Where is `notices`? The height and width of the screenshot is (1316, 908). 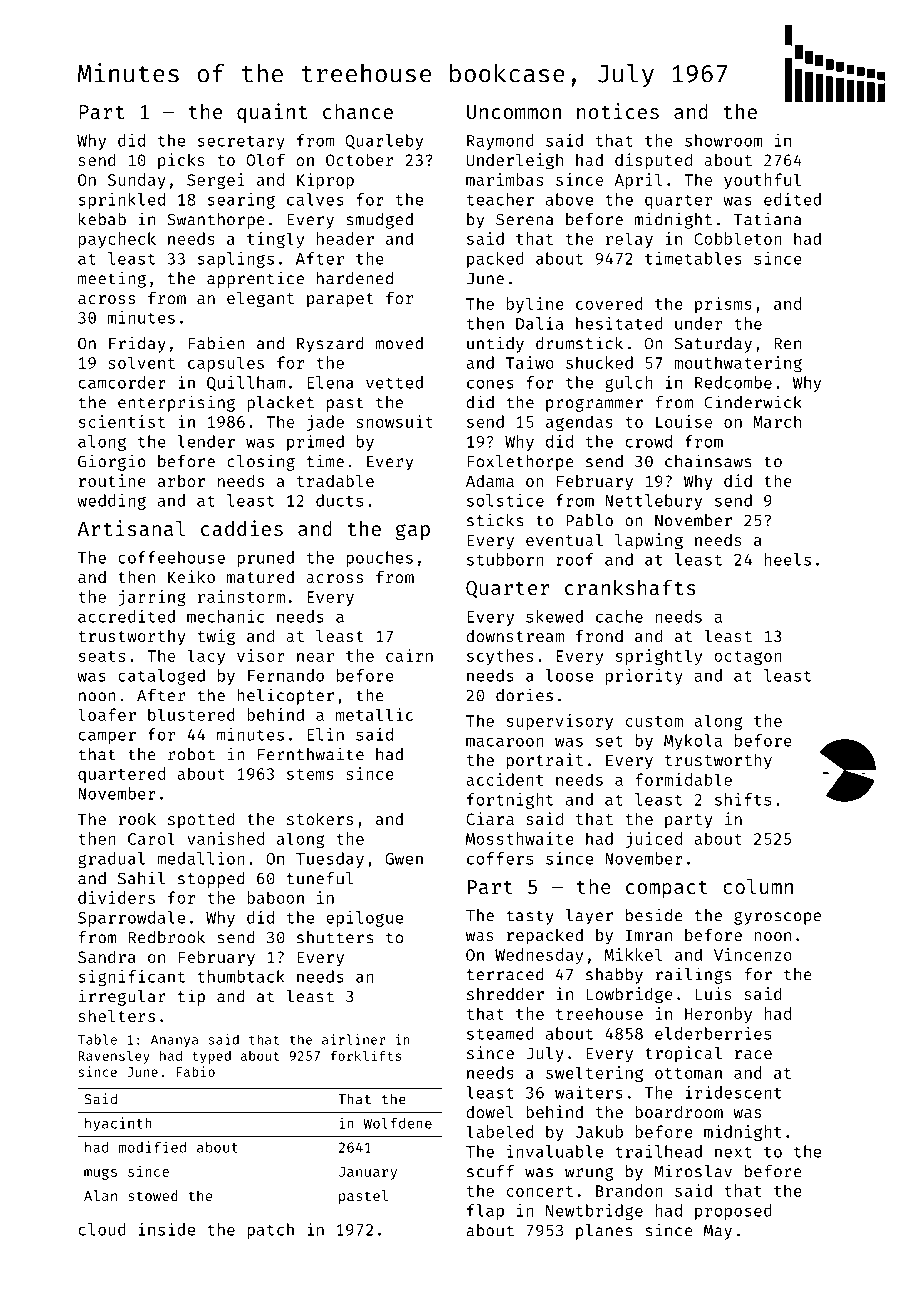 notices is located at coordinates (618, 111).
